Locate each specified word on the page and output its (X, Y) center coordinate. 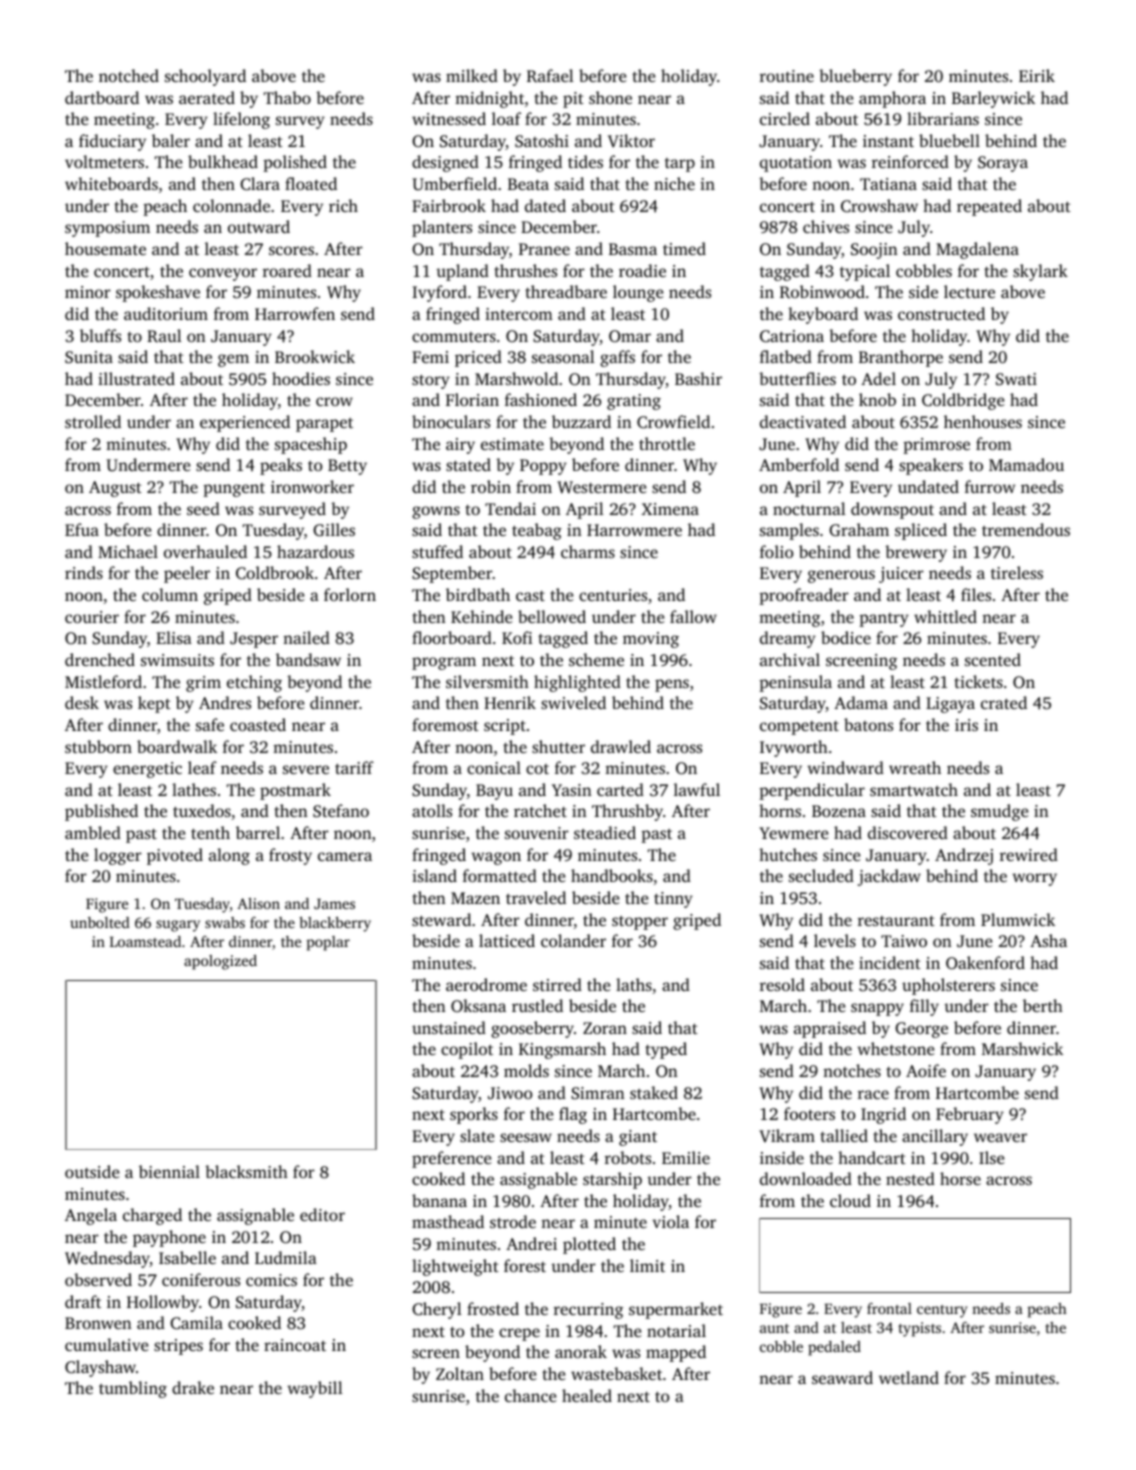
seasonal (563, 356)
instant (888, 141)
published (101, 812)
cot (537, 769)
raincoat (295, 1345)
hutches (788, 854)
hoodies (301, 378)
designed (445, 163)
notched (129, 75)
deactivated (803, 421)
